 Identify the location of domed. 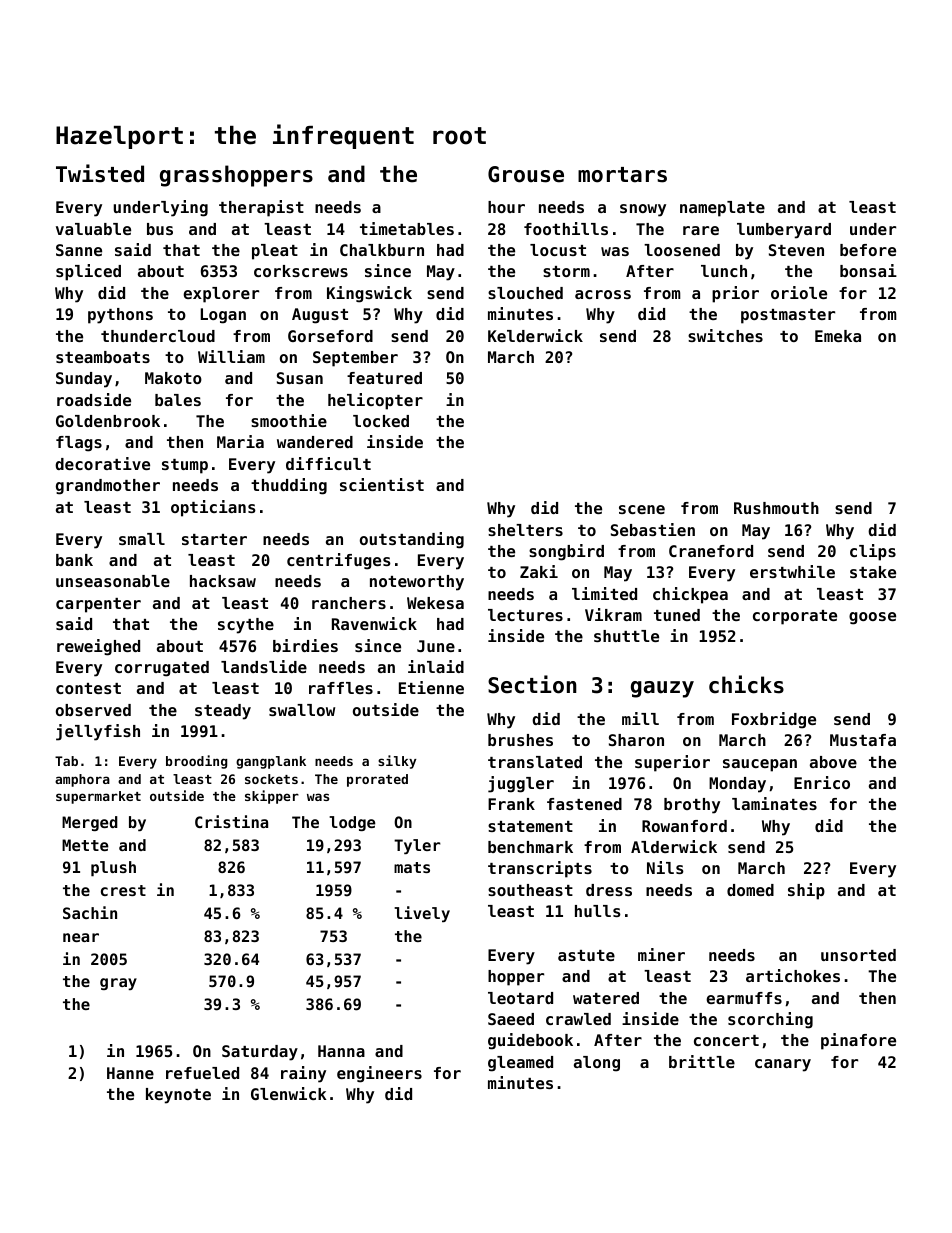
(750, 890).
